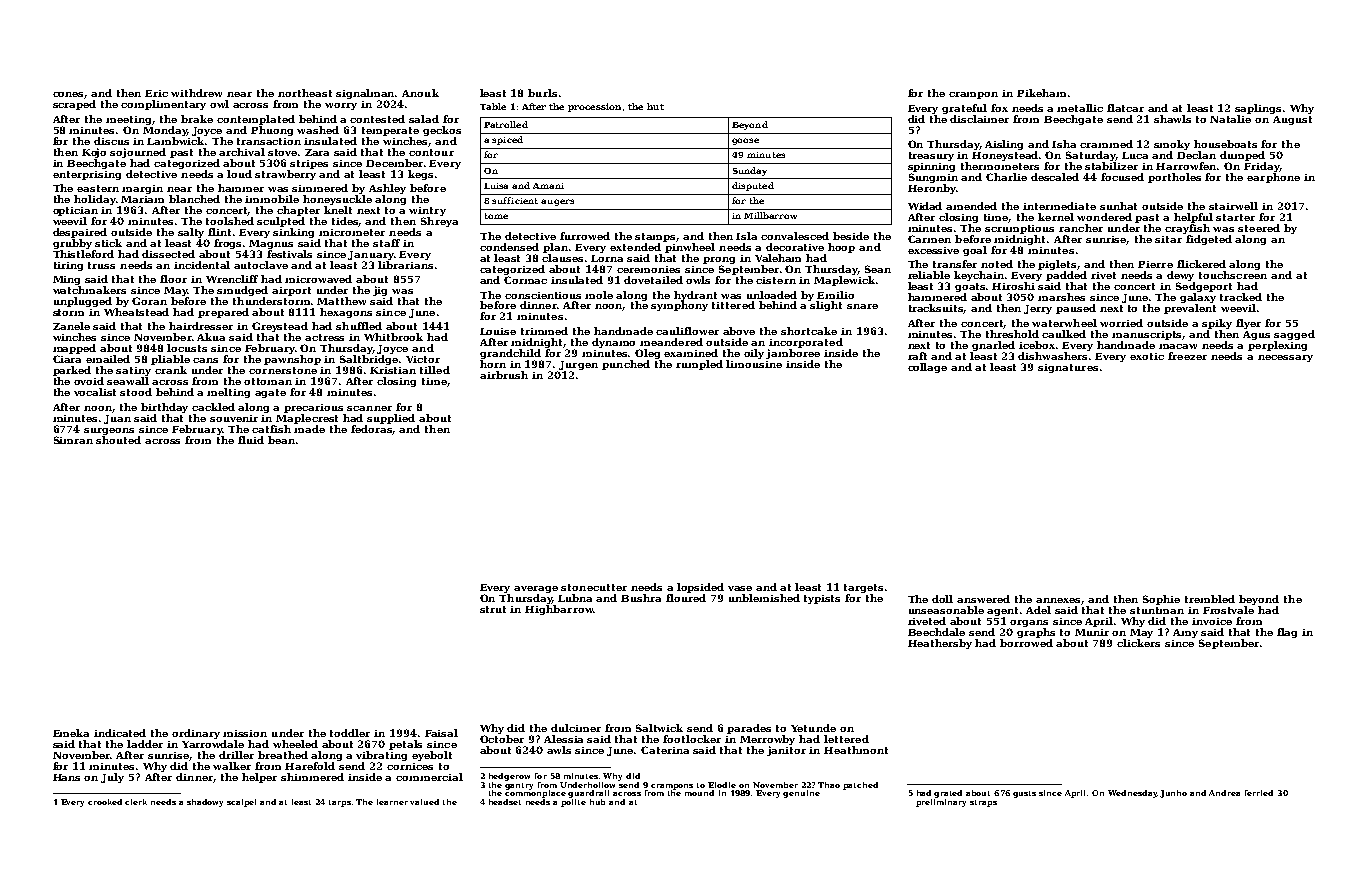 The height and width of the page is (887, 1372). What do you see at coordinates (1041, 93) in the page?
I see `Pikeham` at bounding box center [1041, 93].
